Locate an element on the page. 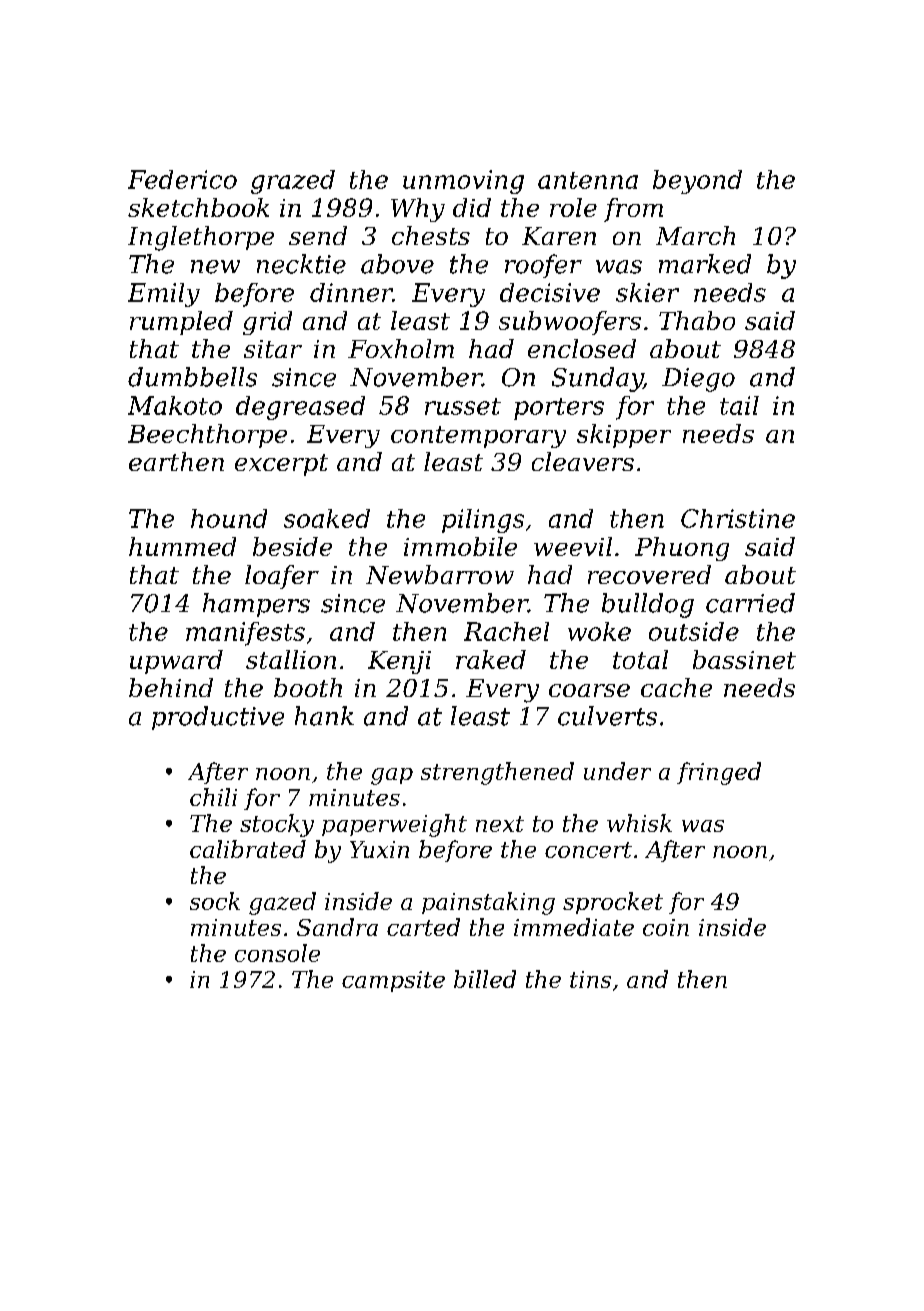 The width and height of the image is (924, 1311). billed is located at coordinates (485, 979).
